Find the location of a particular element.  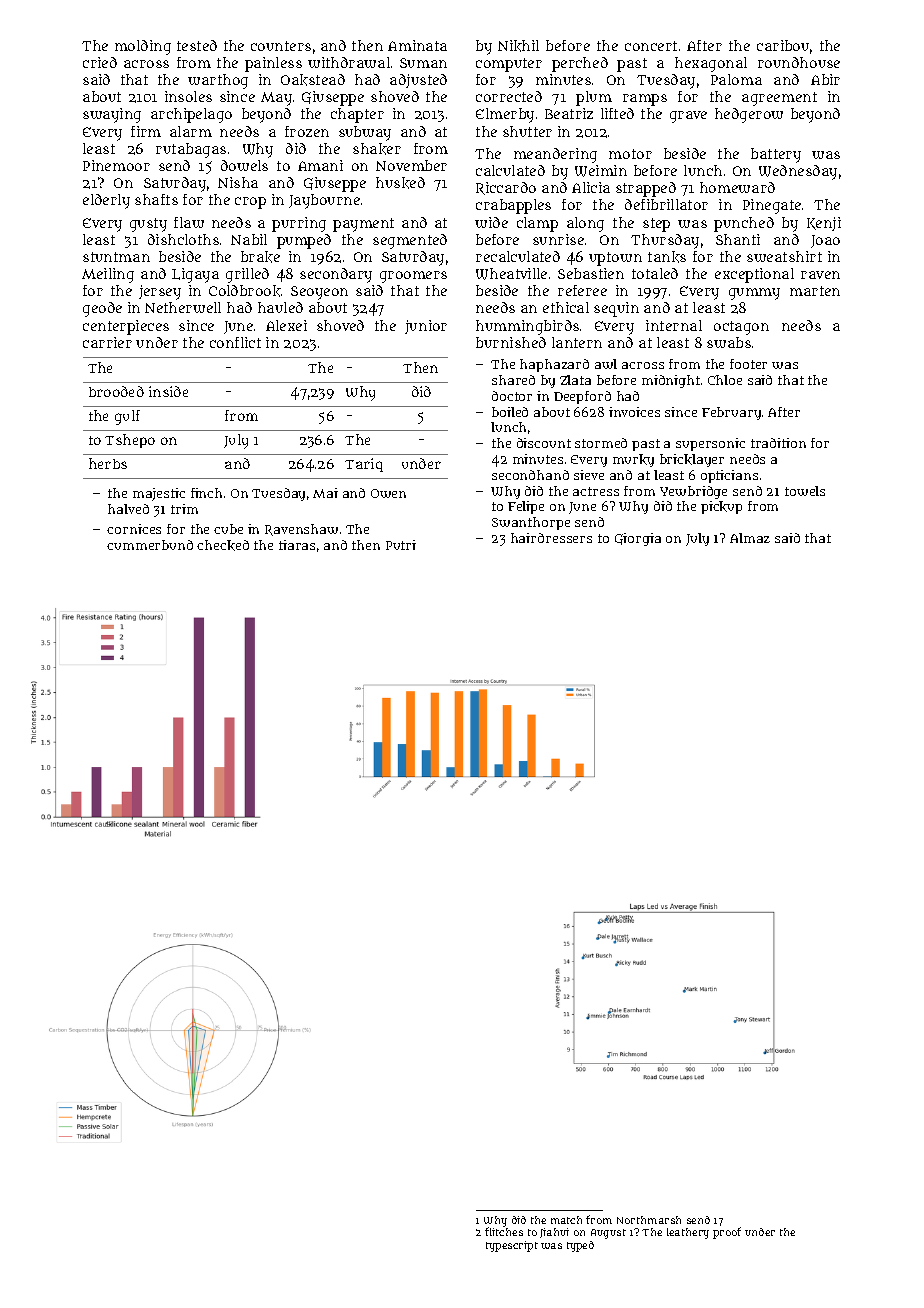

Putri is located at coordinates (401, 545).
